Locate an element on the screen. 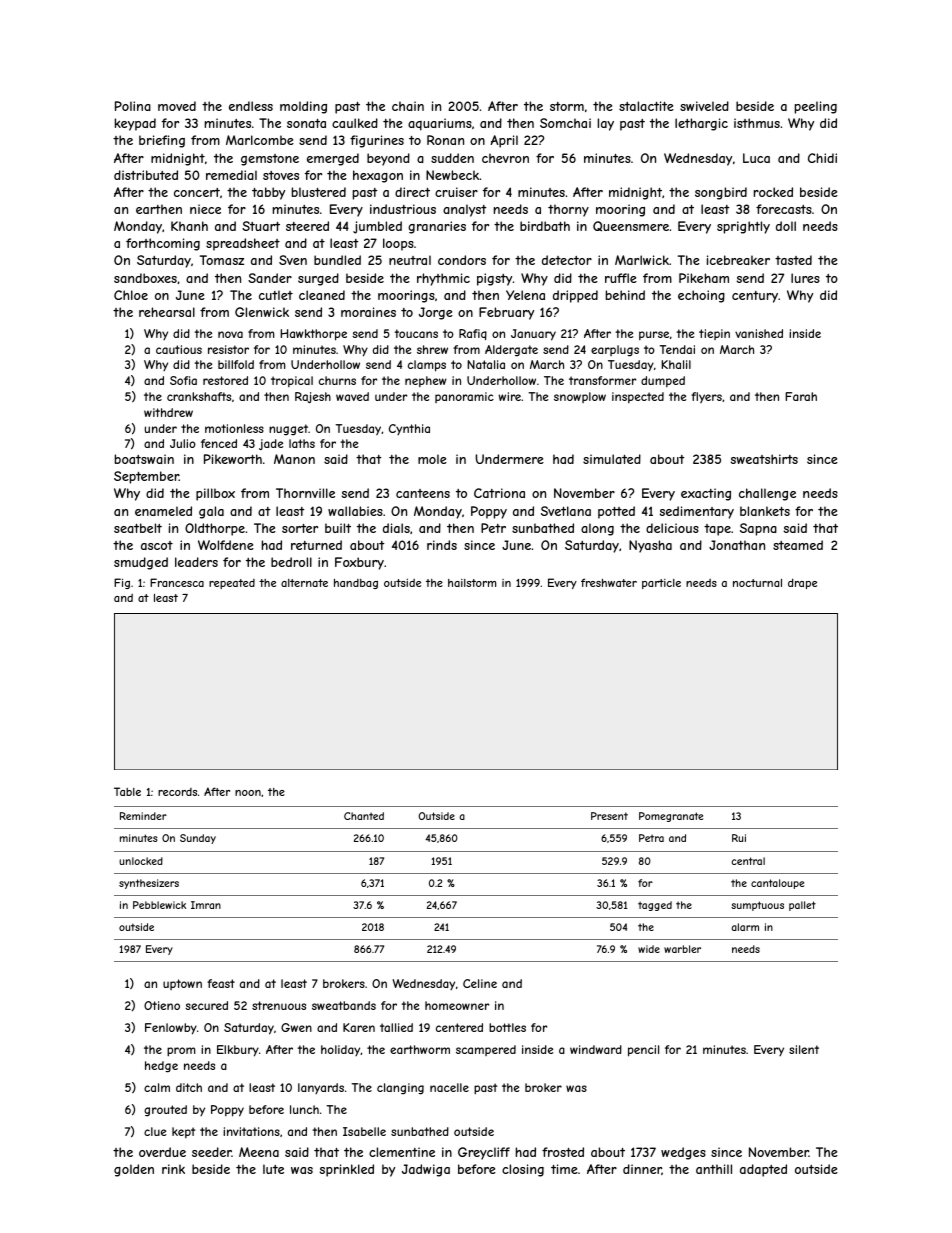 The image size is (952, 1233). noon is located at coordinates (248, 793).
